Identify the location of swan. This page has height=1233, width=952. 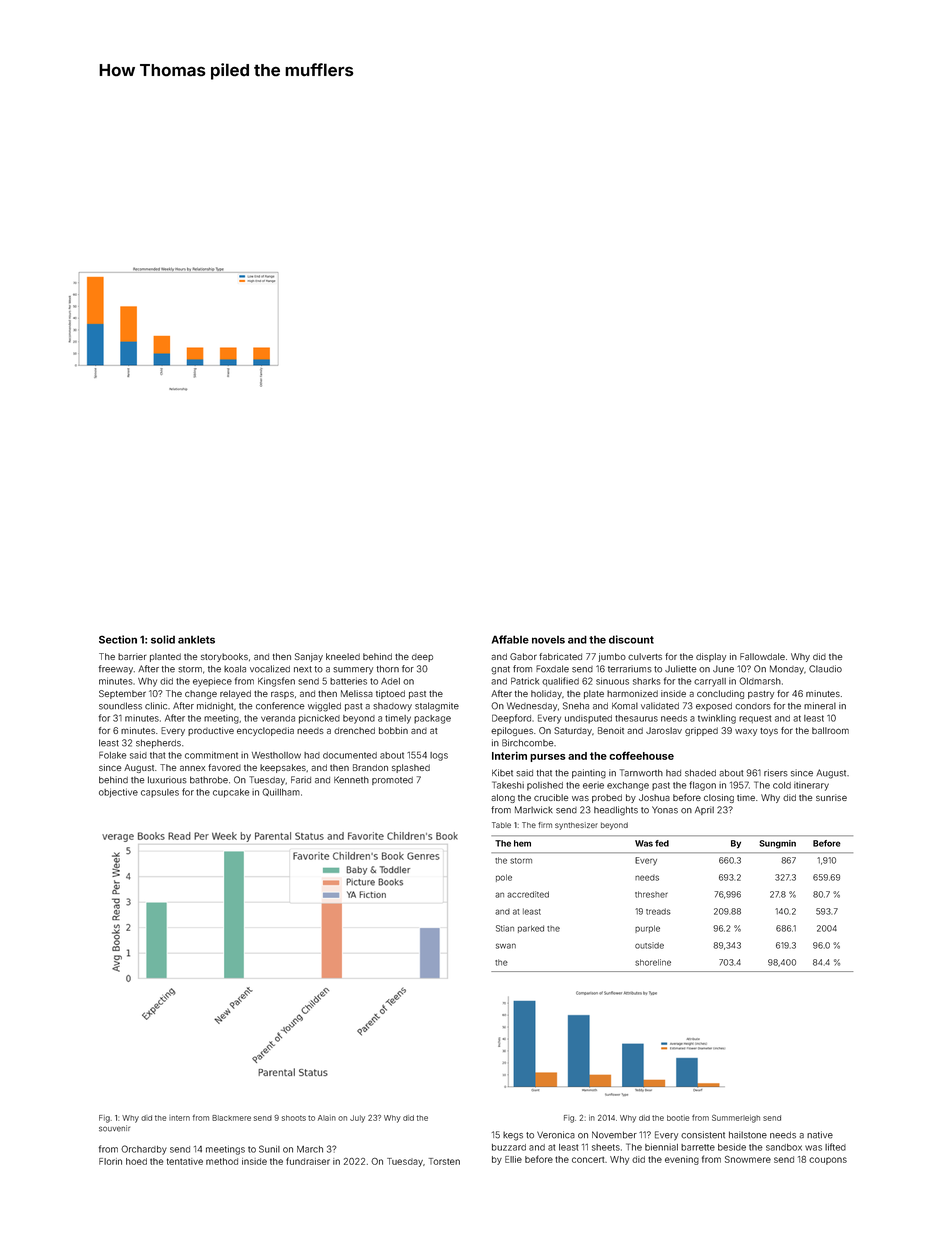
(506, 946).
